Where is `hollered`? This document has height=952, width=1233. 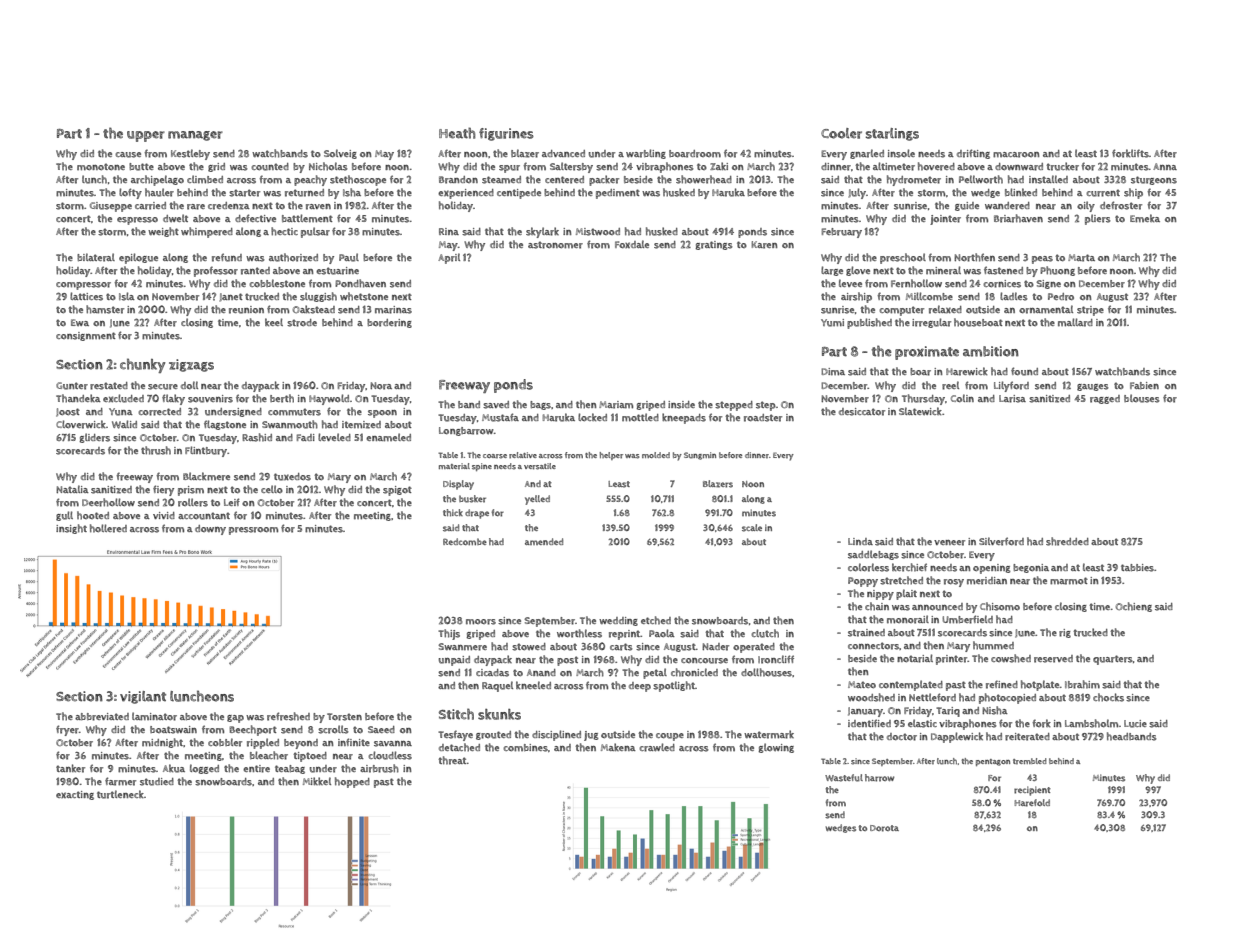 hollered is located at coordinates (108, 528).
